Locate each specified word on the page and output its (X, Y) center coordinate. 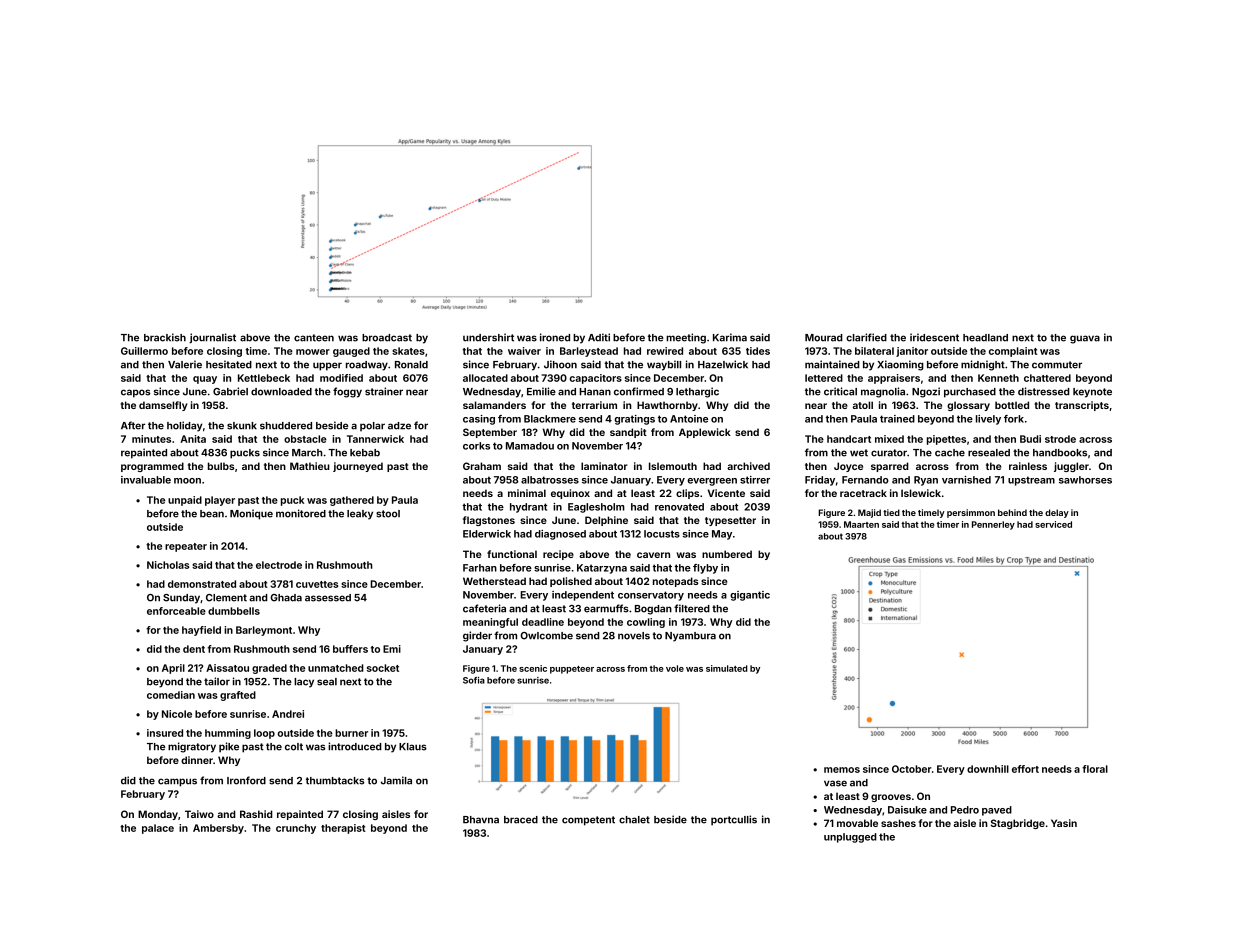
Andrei (288, 714)
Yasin (1064, 823)
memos (842, 770)
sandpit (628, 433)
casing (479, 420)
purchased (970, 393)
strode (1060, 439)
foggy (347, 392)
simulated (727, 668)
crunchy (296, 829)
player (220, 501)
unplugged (850, 838)
